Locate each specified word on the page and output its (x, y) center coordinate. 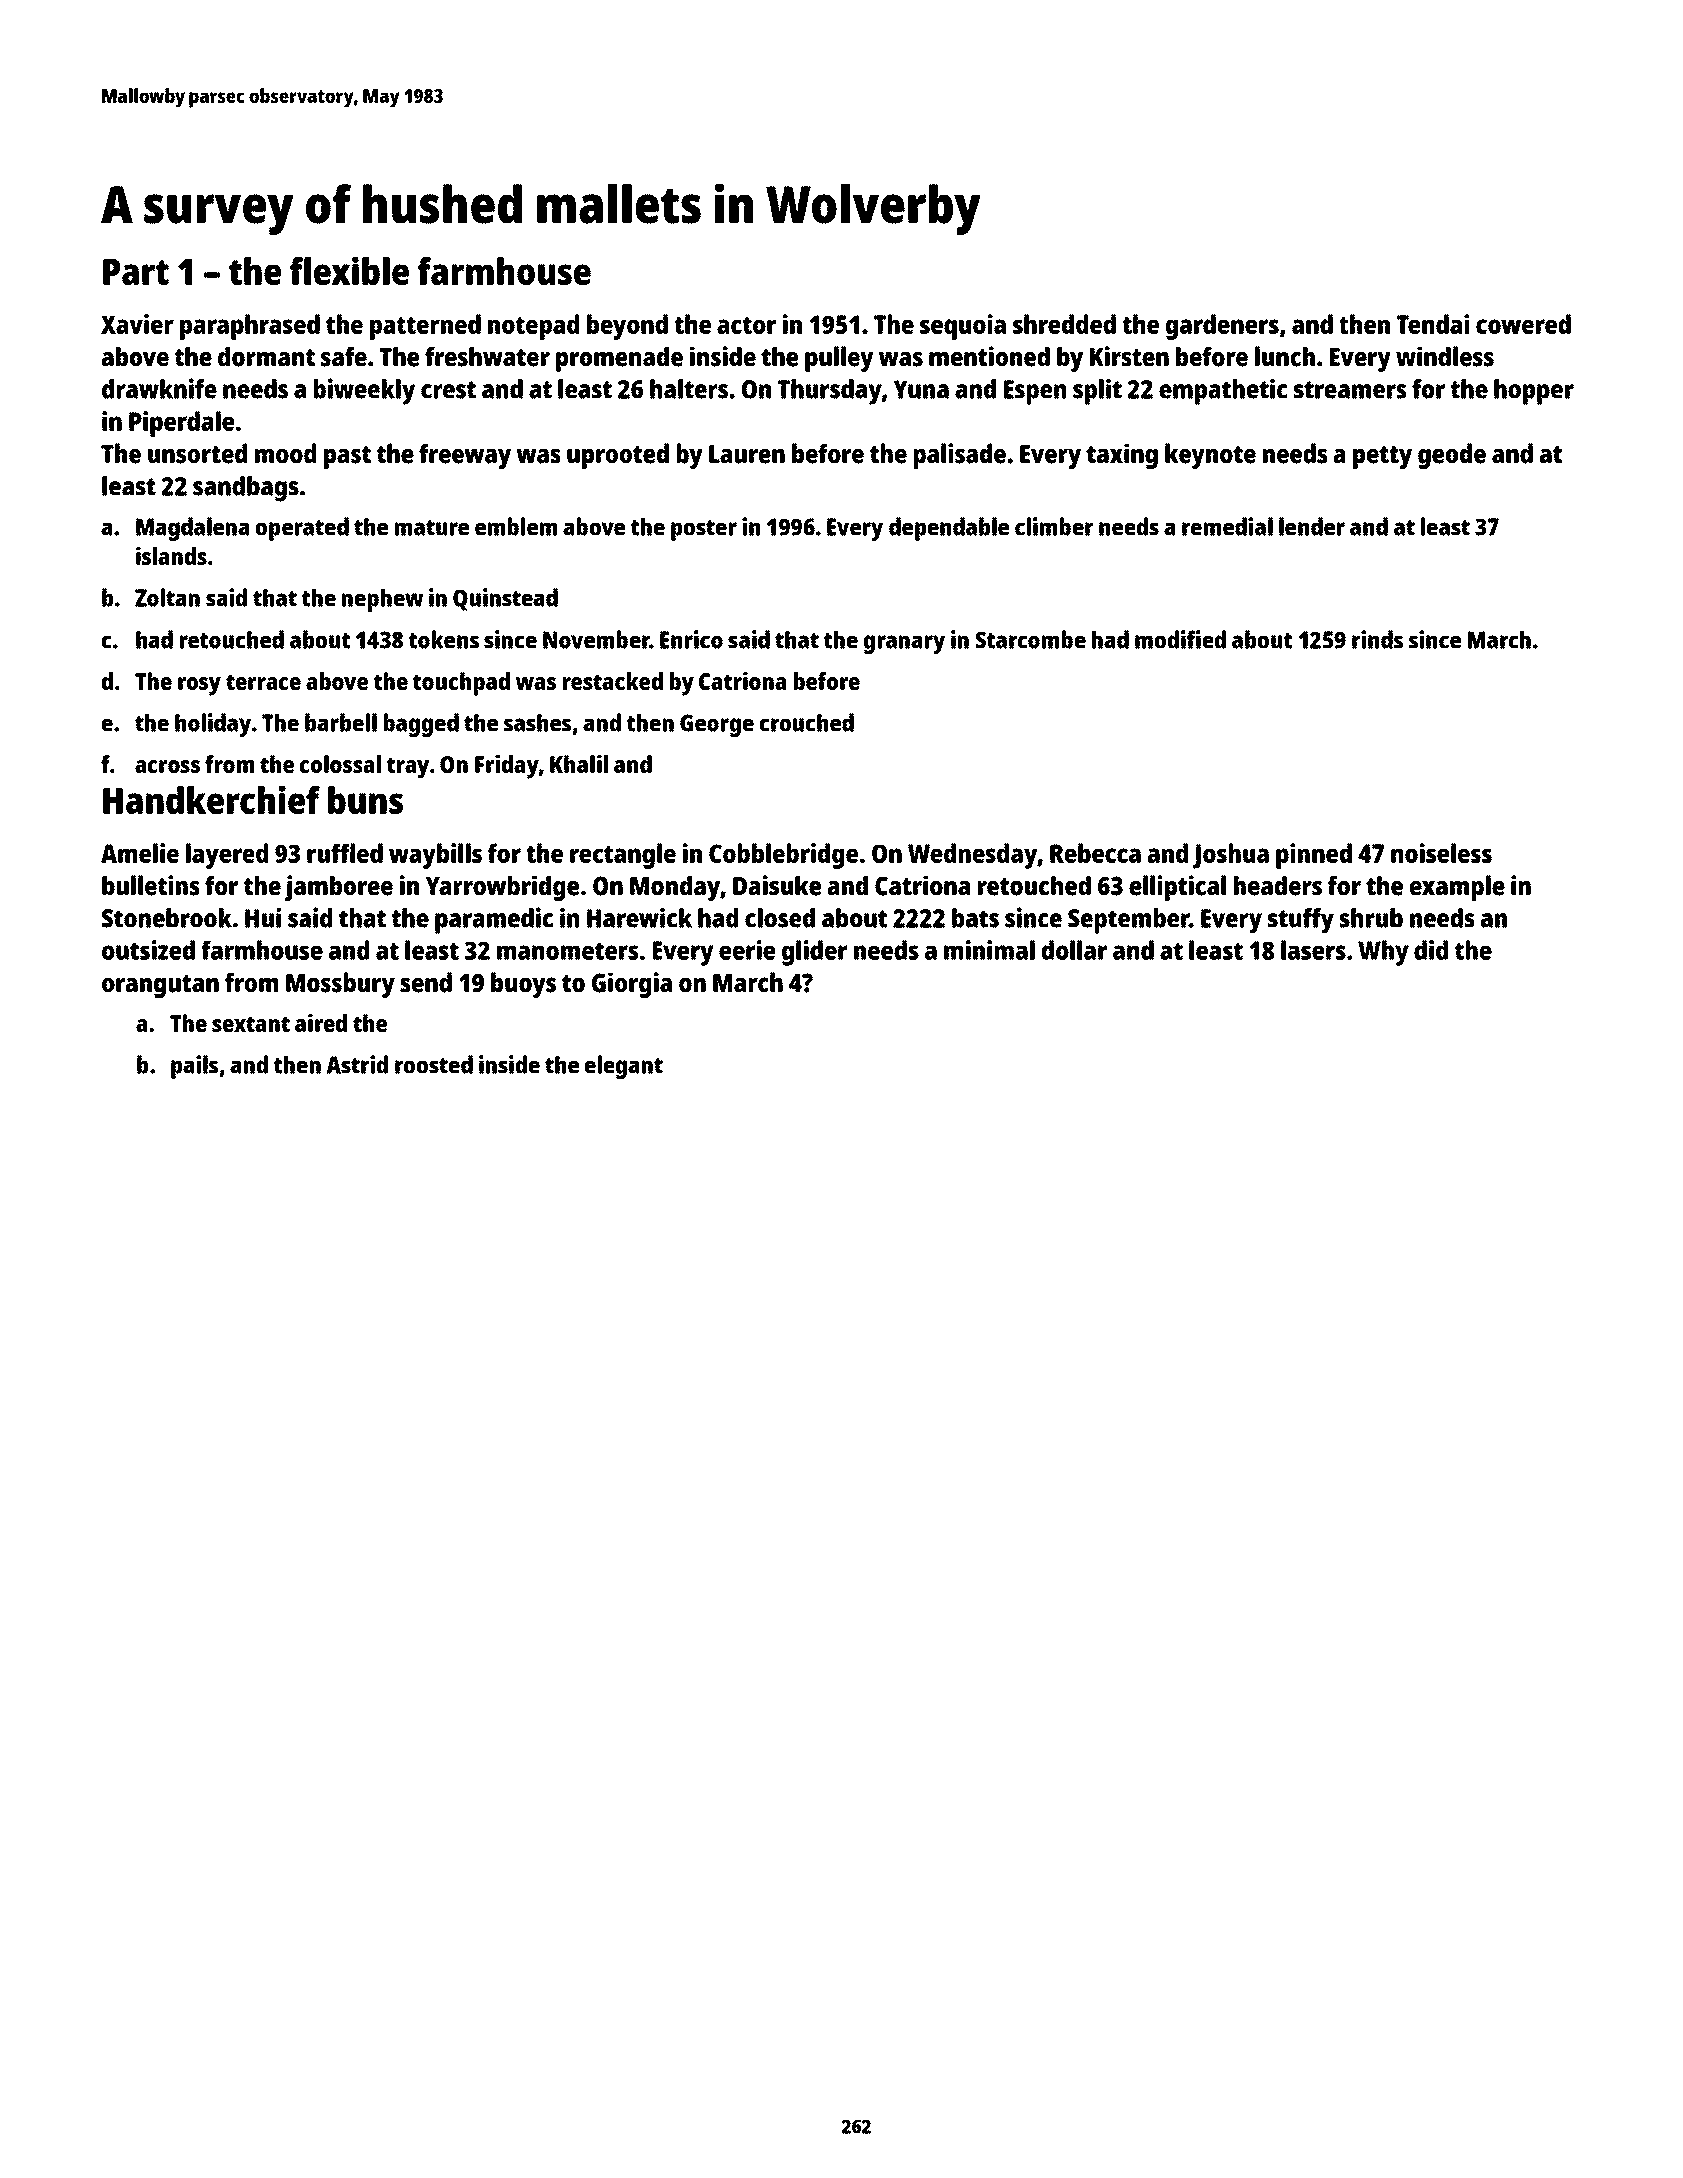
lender (1312, 526)
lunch (1285, 356)
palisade (960, 456)
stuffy (1301, 921)
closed (780, 918)
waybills (435, 856)
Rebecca (1095, 853)
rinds (1377, 639)
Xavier (137, 324)
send (426, 982)
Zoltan (167, 597)
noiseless (1441, 853)
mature (432, 528)
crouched (807, 722)
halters (689, 389)
